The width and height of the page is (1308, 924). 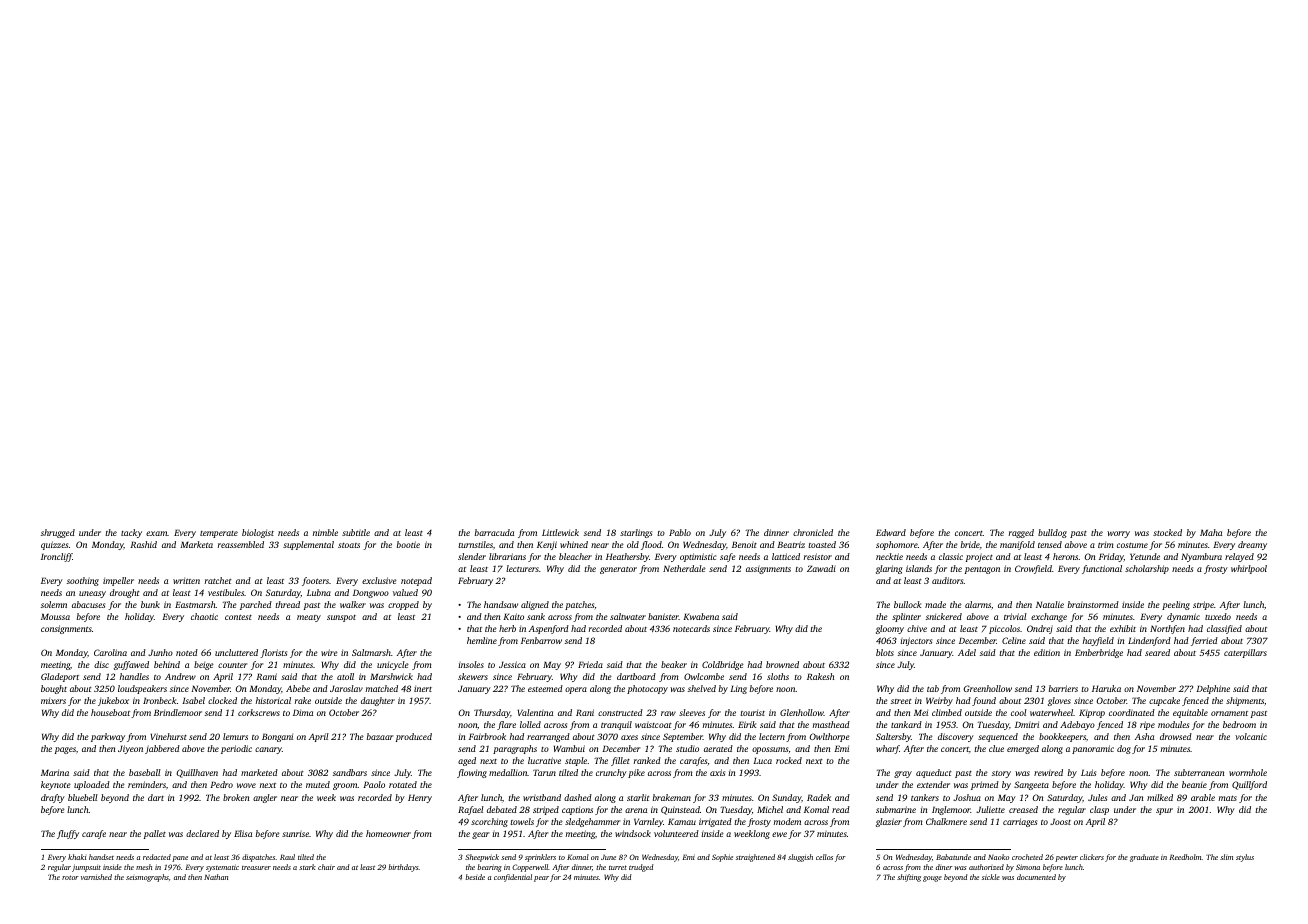 I want to click on barracuda, so click(x=494, y=532).
